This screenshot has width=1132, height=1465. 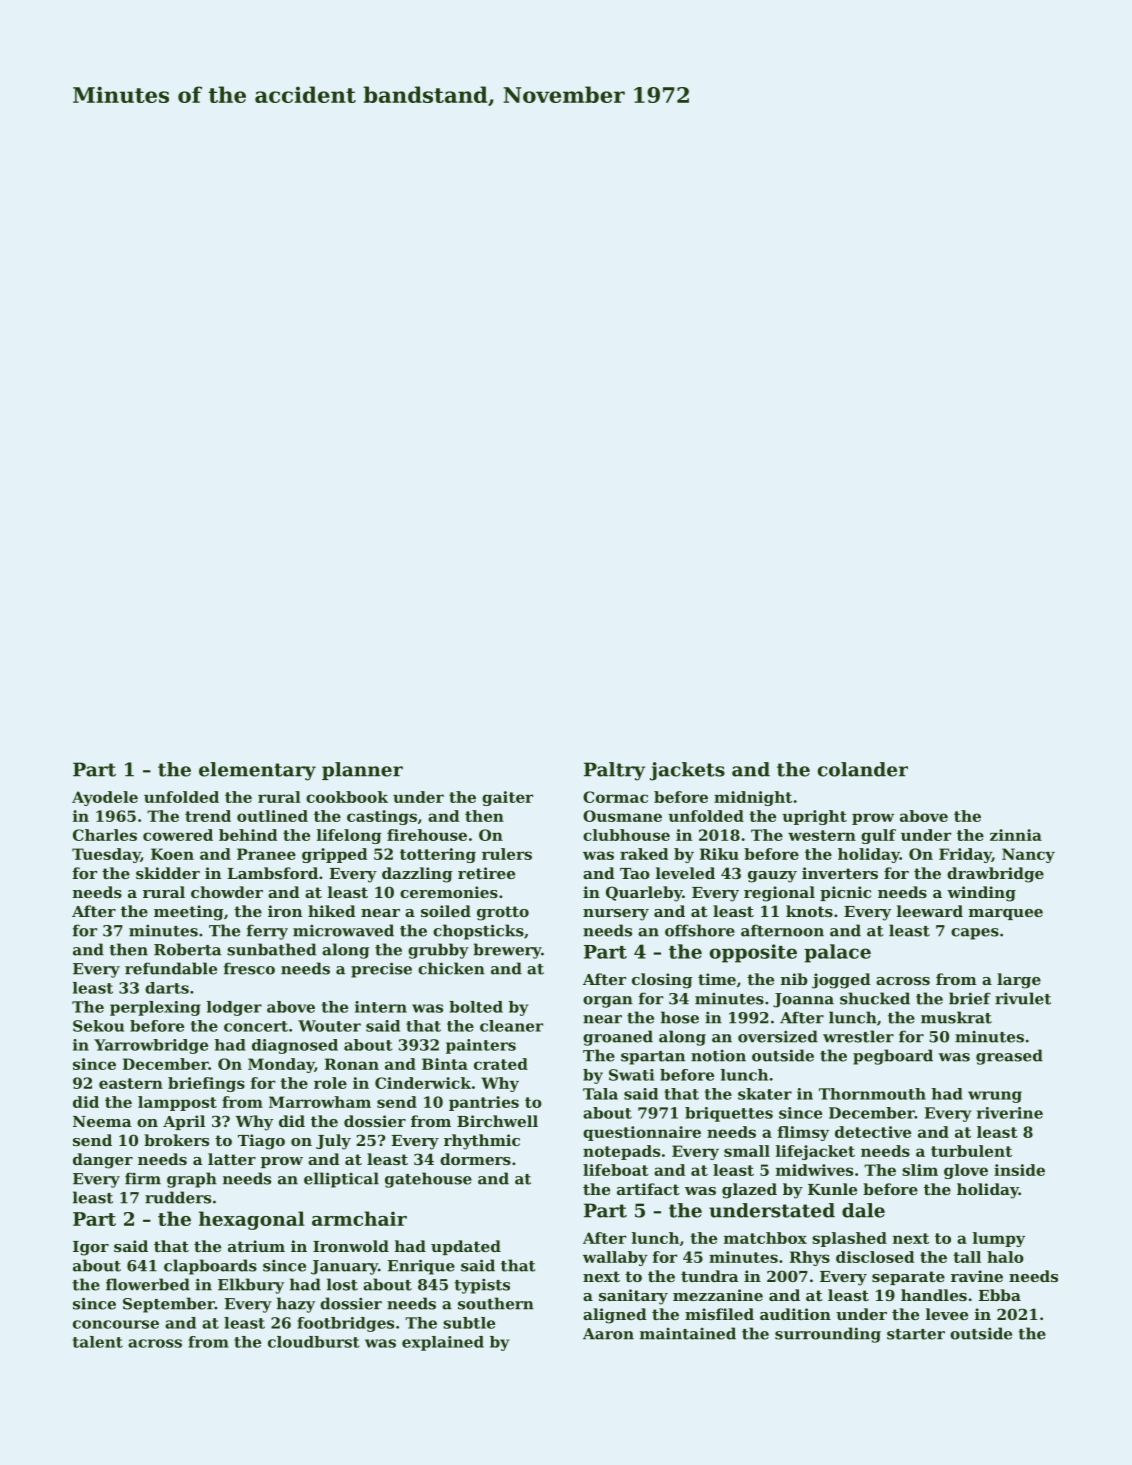 I want to click on elementary, so click(x=257, y=771).
